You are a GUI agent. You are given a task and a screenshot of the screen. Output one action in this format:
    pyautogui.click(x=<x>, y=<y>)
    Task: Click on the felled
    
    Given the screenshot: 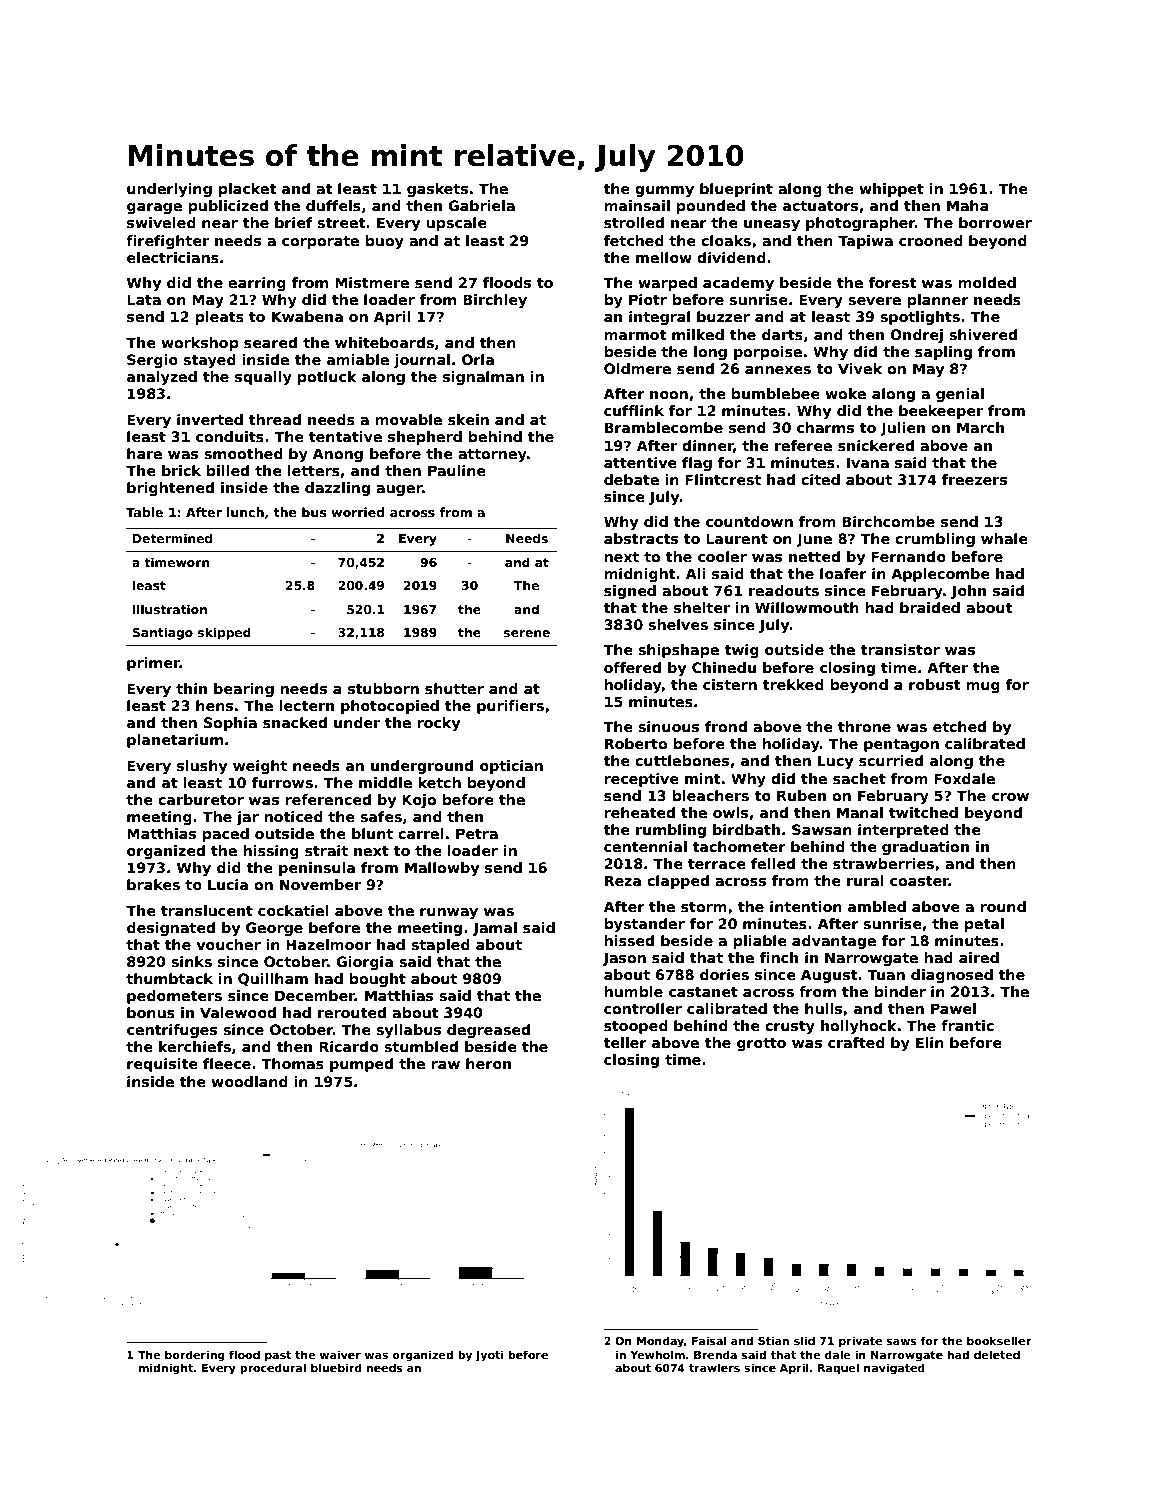 What is the action you would take?
    pyautogui.click(x=773, y=863)
